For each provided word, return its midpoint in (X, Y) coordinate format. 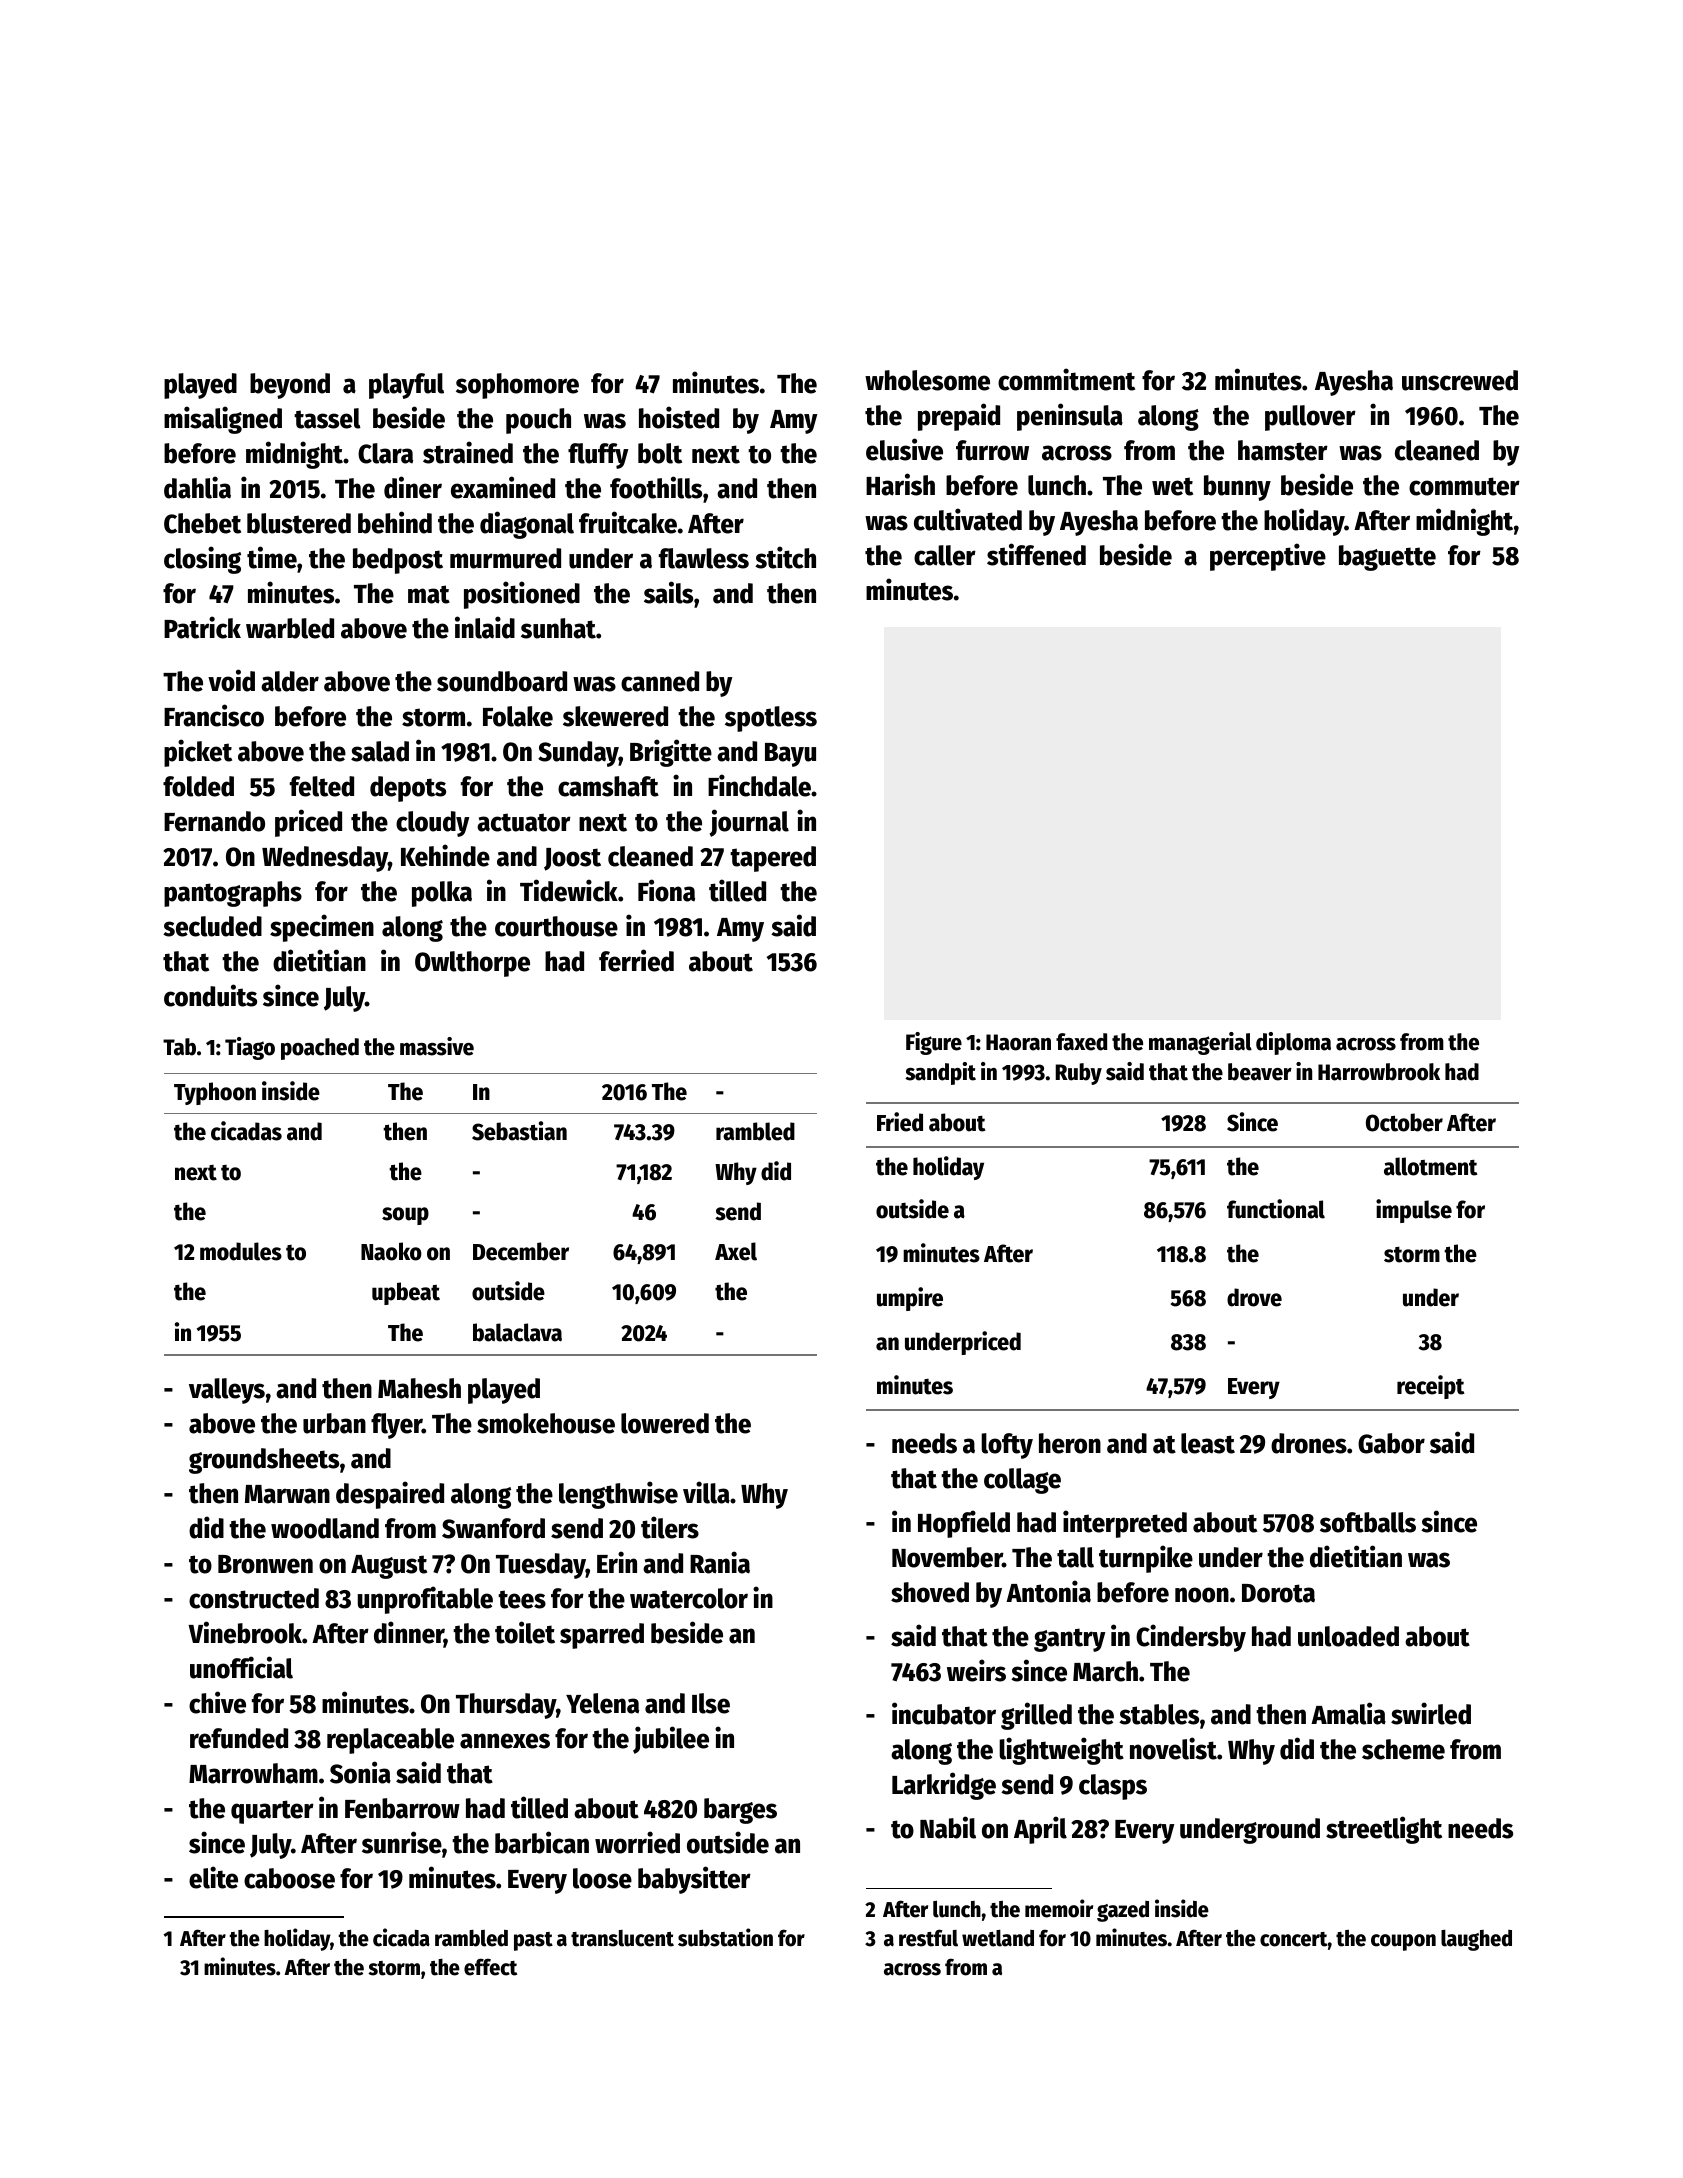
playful (406, 386)
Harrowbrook (1379, 1072)
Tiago (250, 1048)
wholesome (927, 380)
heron (1070, 1443)
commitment (1066, 379)
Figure (934, 1043)
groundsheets (264, 1461)
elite (213, 1877)
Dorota (1278, 1593)
